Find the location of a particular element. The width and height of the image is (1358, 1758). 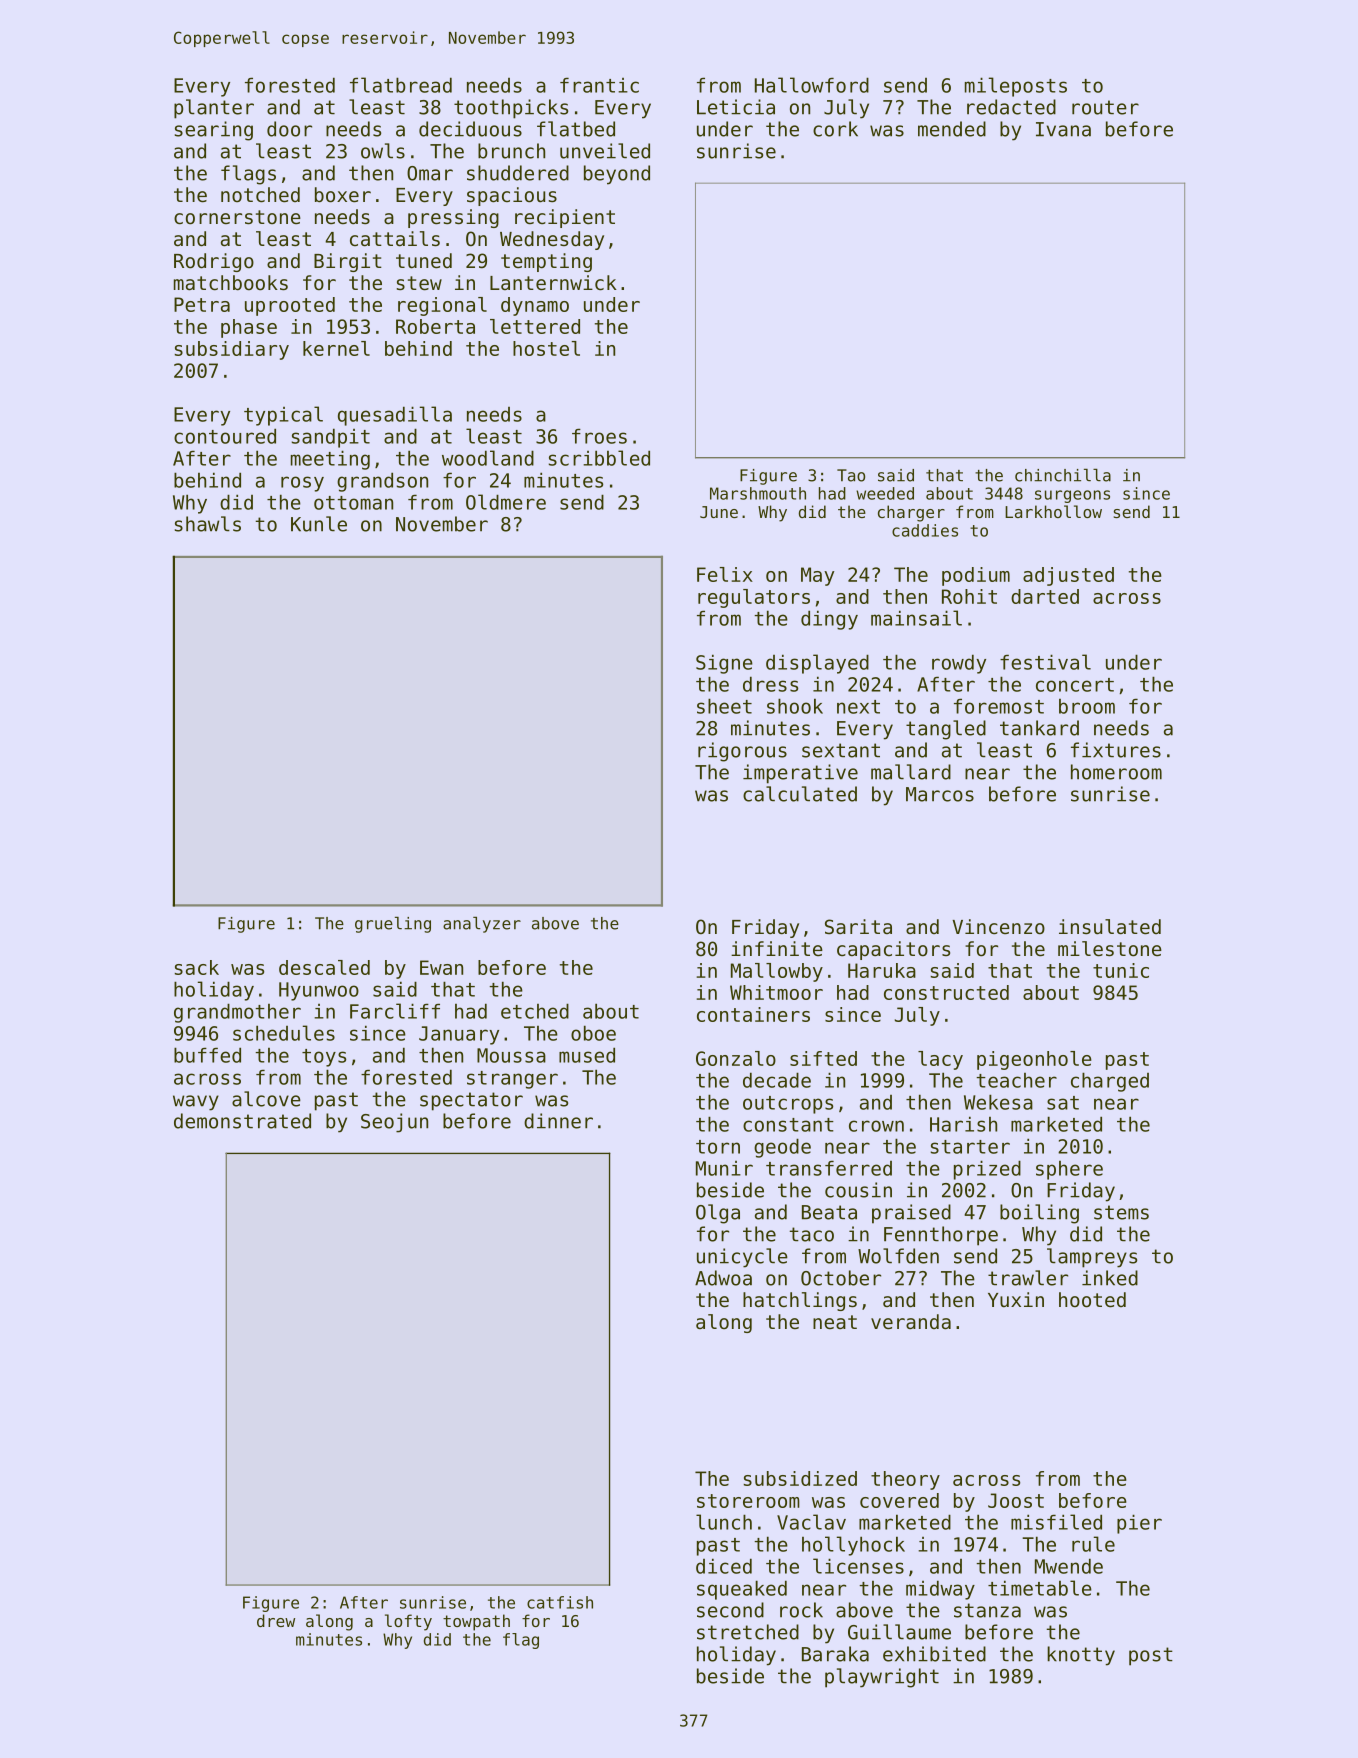

ottoman is located at coordinates (353, 503).
